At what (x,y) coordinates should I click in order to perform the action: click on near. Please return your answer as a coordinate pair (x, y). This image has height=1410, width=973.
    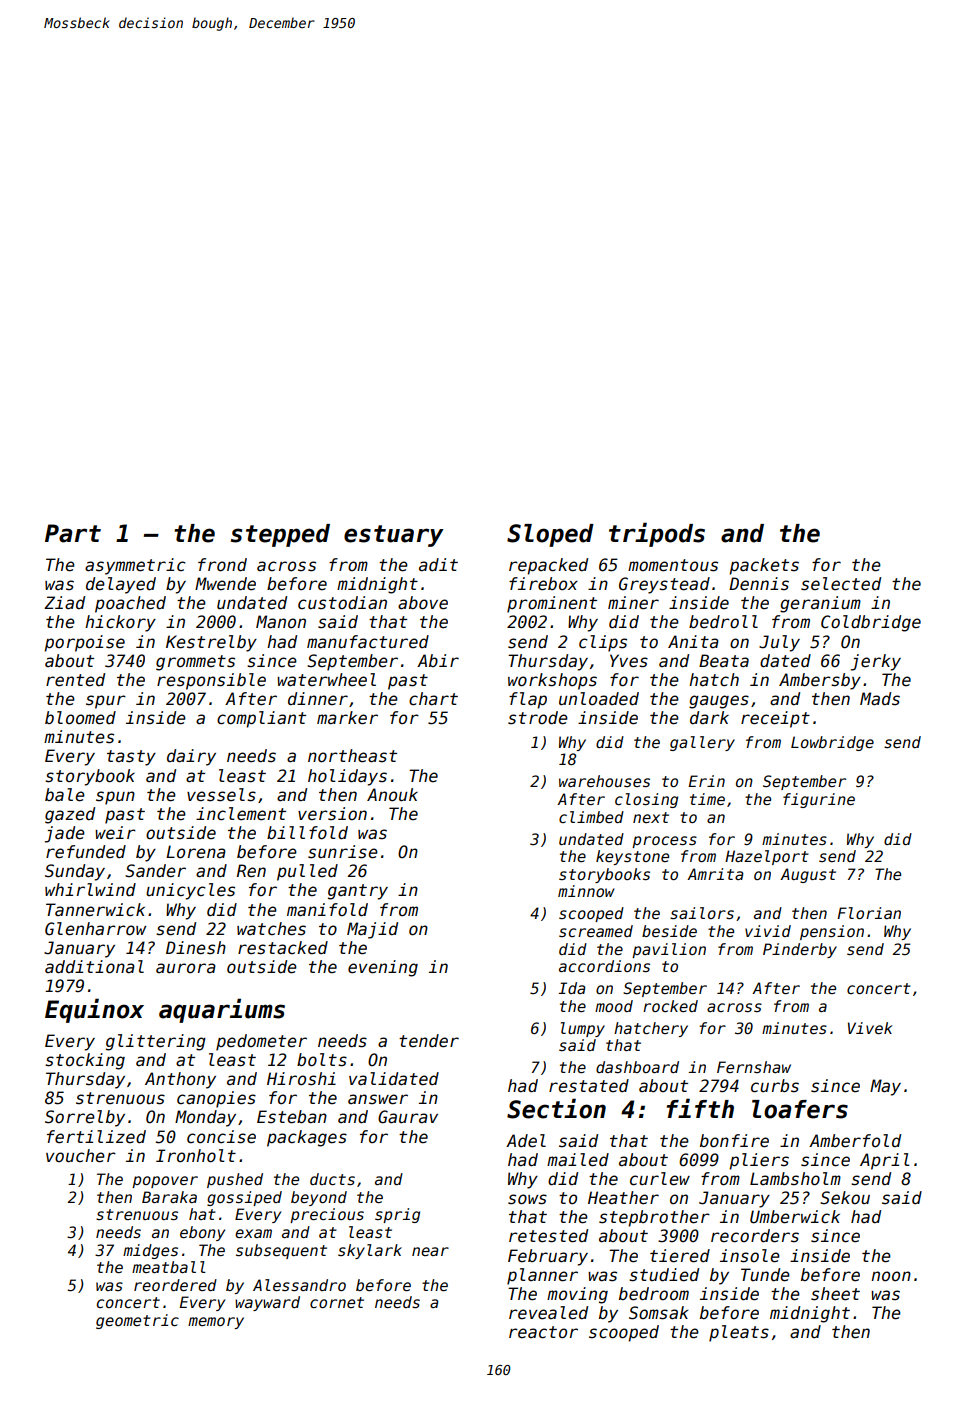
    Looking at the image, I should click on (430, 1251).
